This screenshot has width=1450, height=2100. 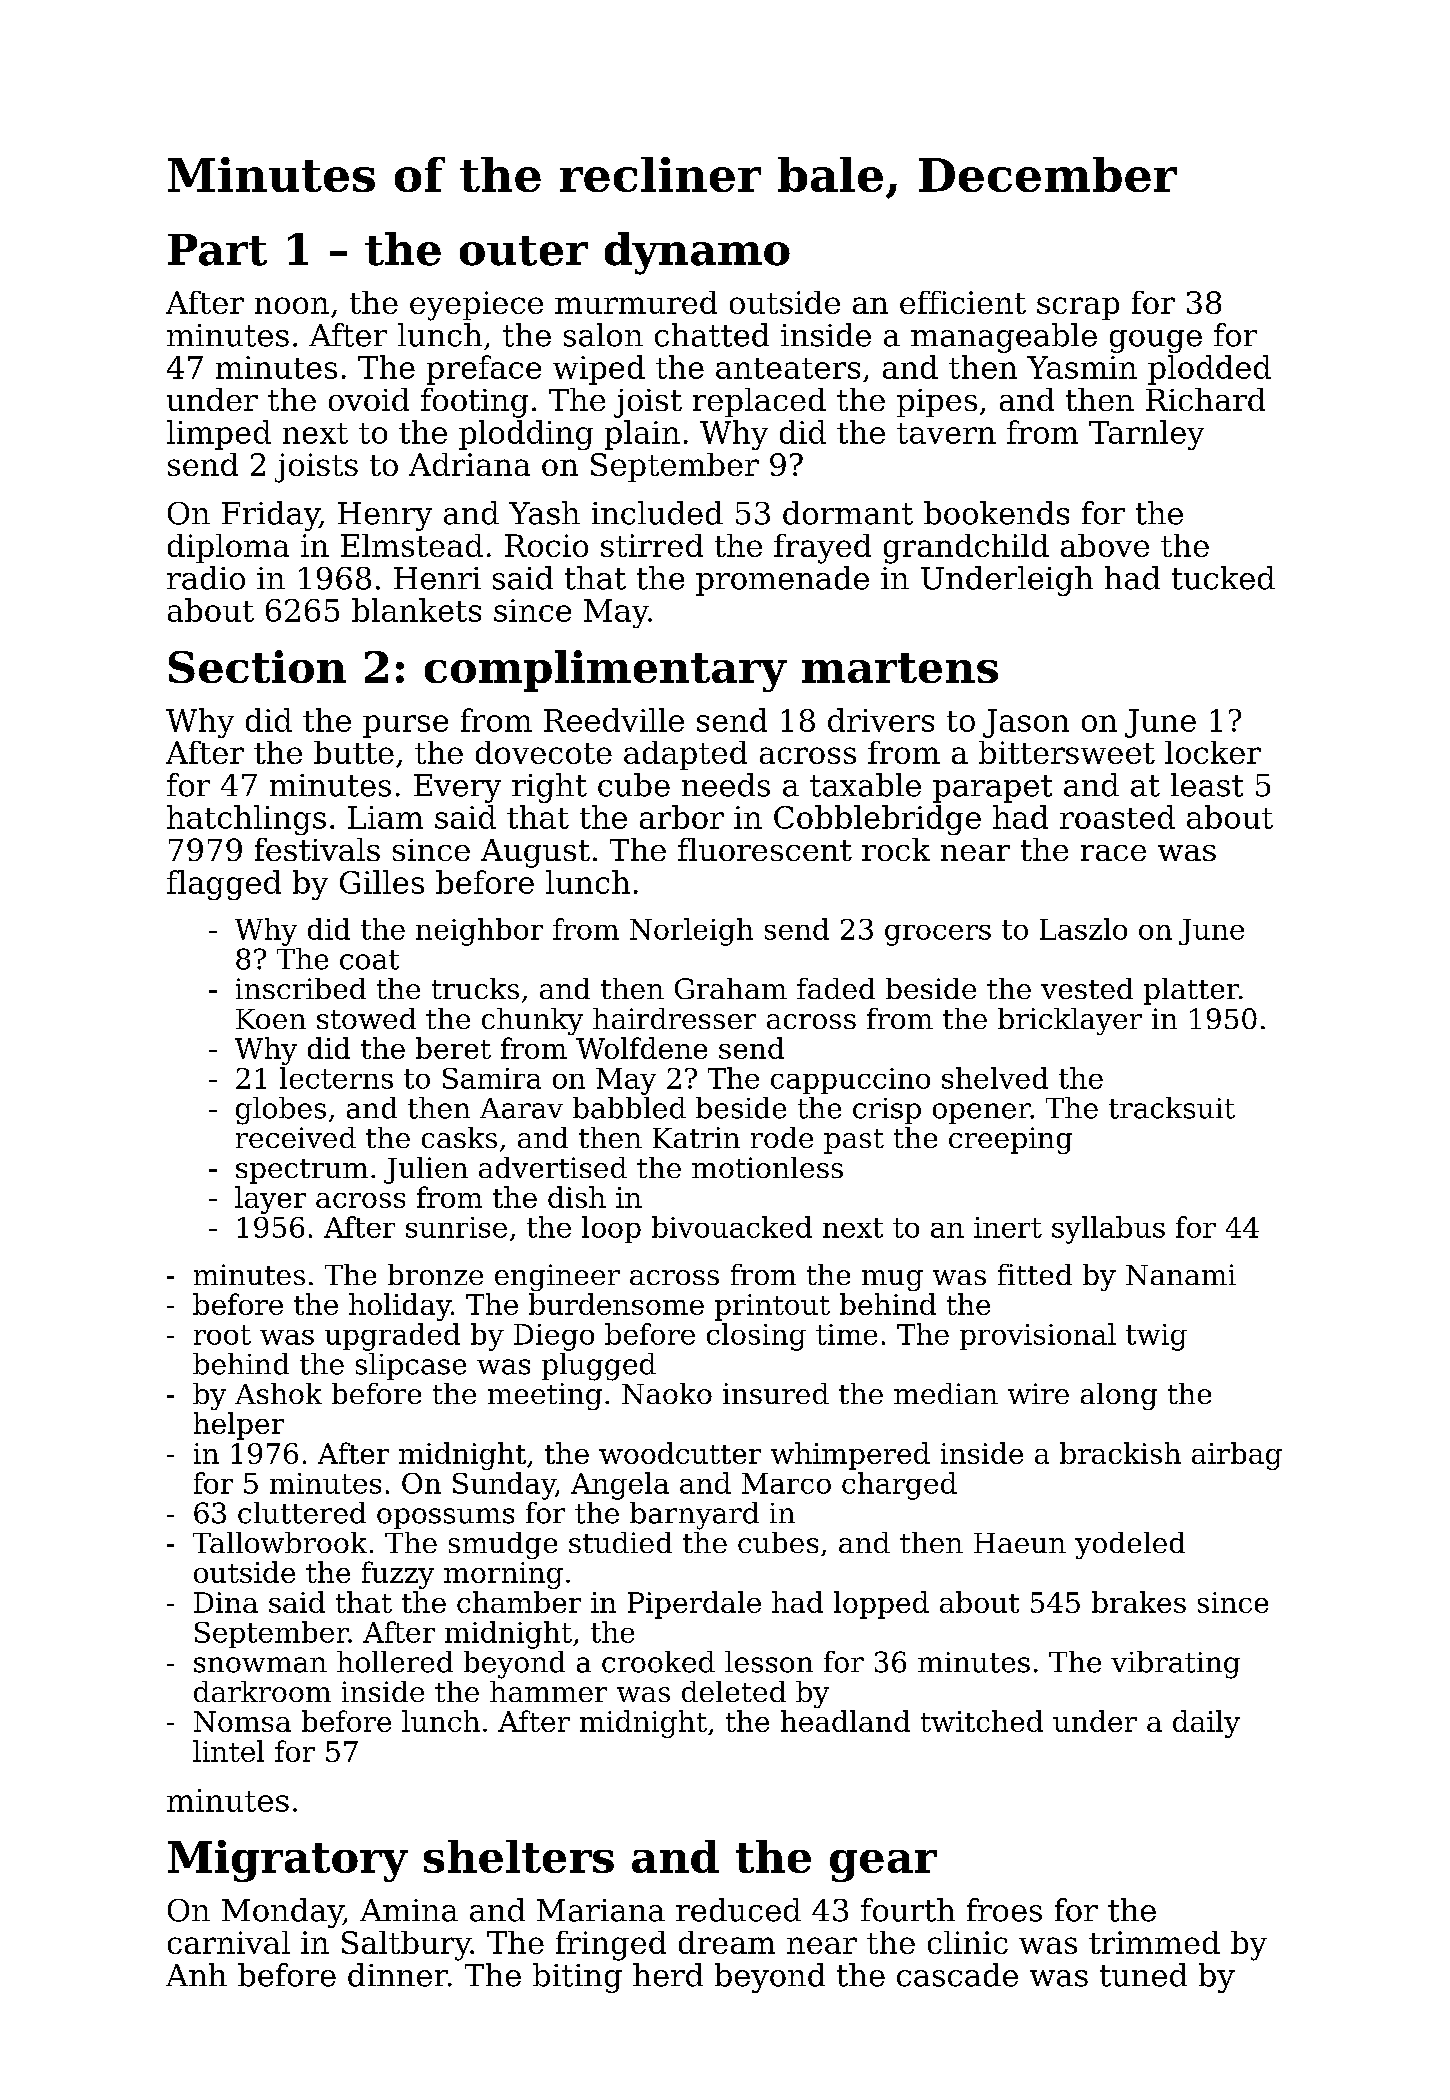 What do you see at coordinates (691, 932) in the screenshot?
I see `Norleigh` at bounding box center [691, 932].
